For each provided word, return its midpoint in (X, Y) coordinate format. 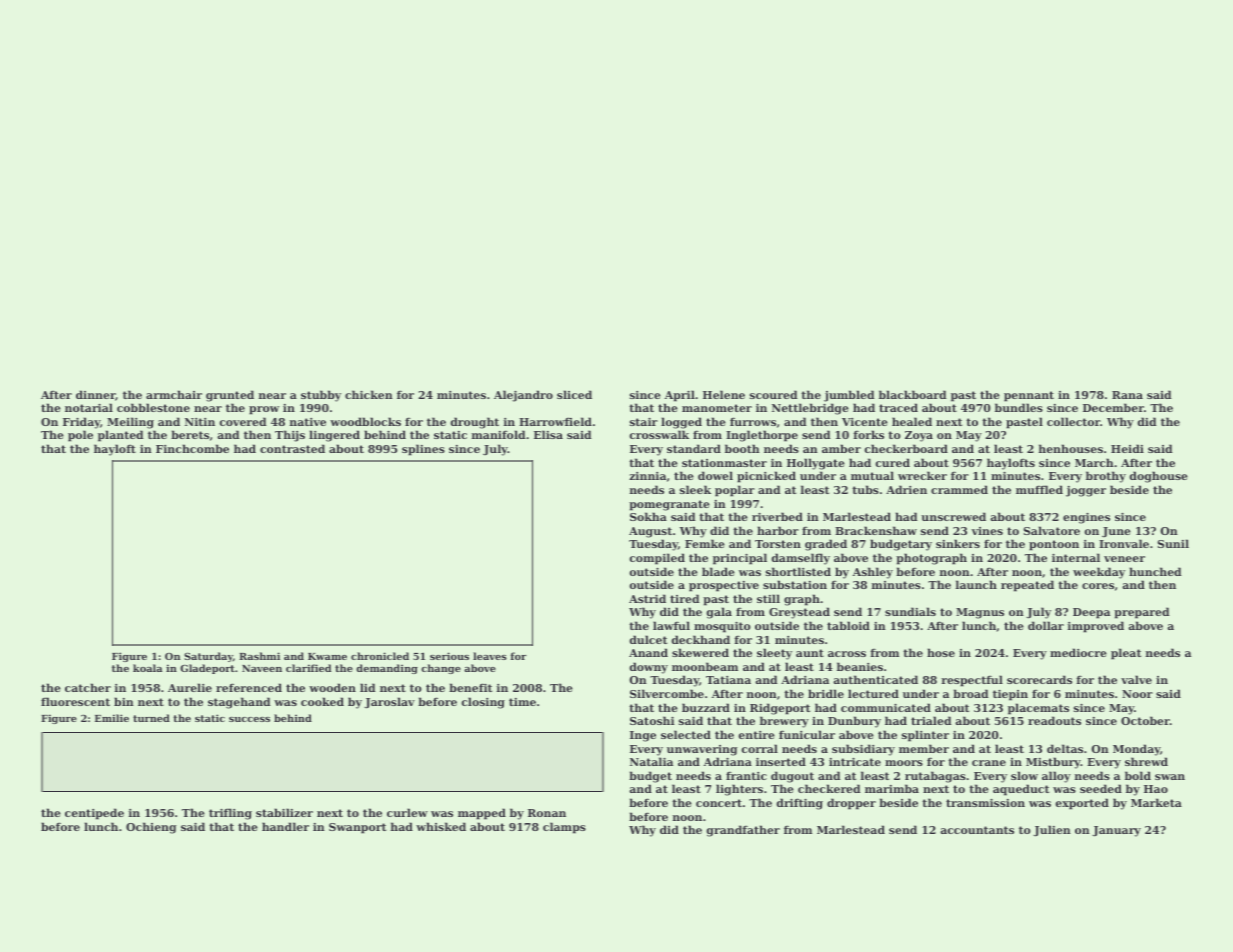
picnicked (766, 477)
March (1094, 462)
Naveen (262, 668)
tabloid (848, 625)
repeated (1027, 586)
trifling (230, 814)
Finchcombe (192, 448)
